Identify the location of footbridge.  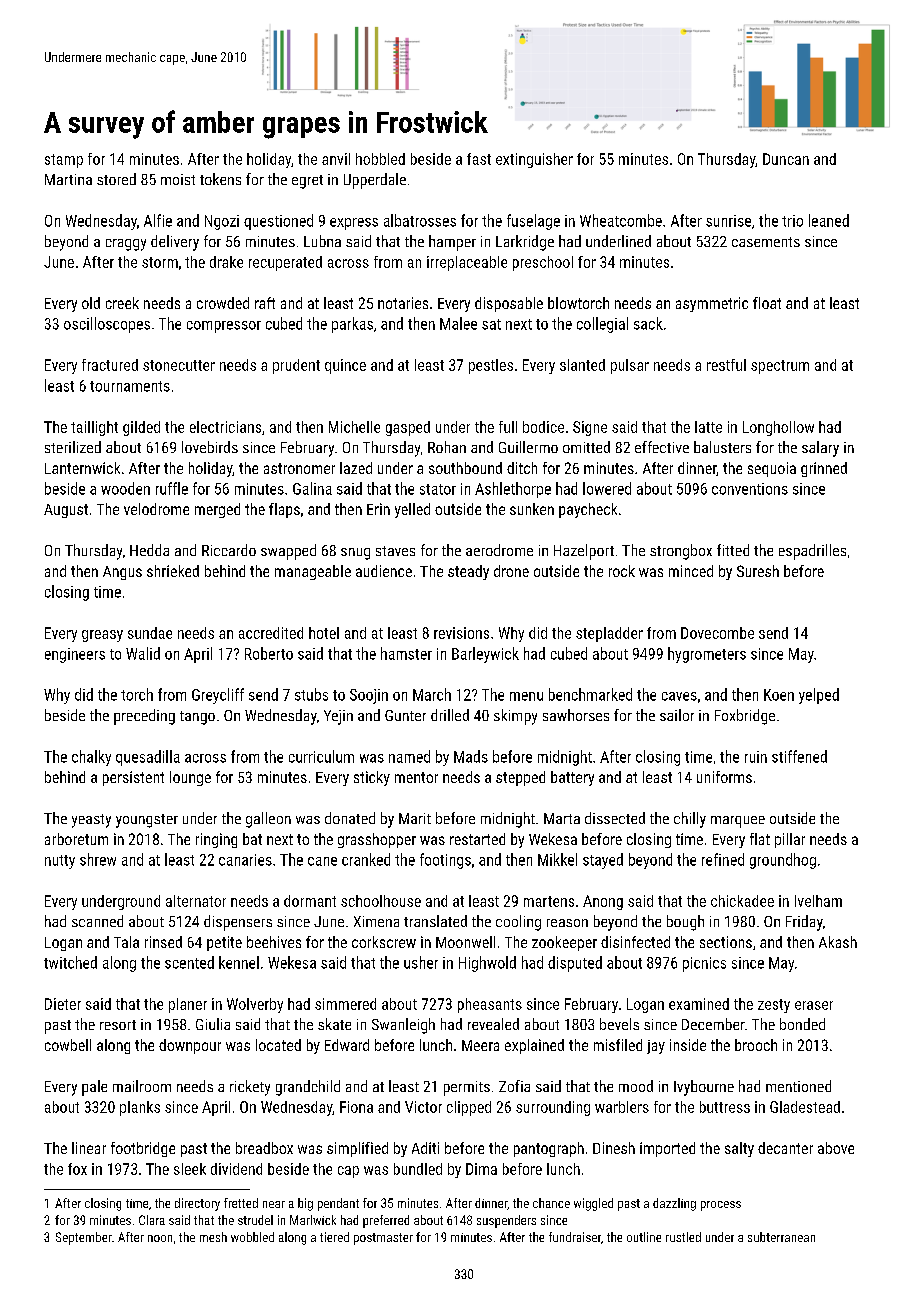
(143, 1149).
